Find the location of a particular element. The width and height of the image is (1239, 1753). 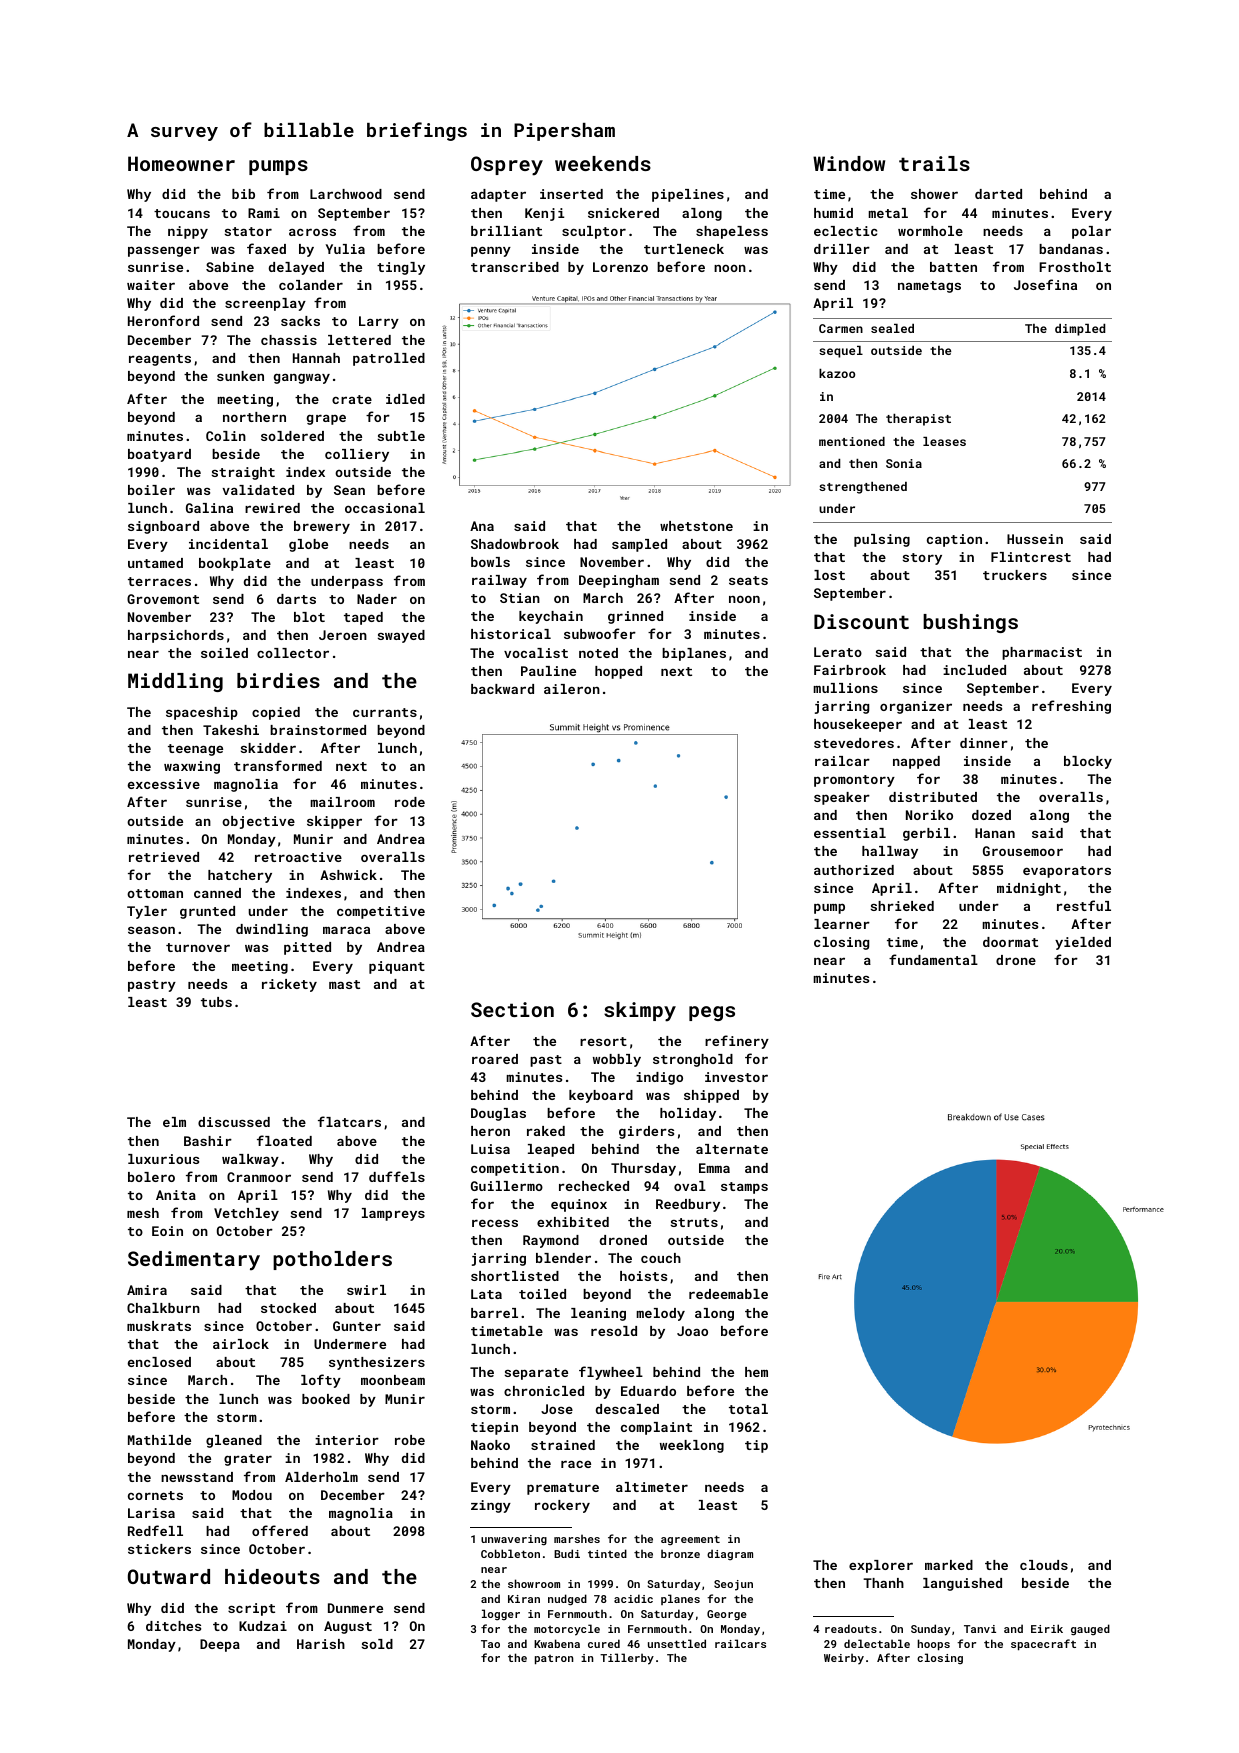

Larchwood is located at coordinates (346, 194).
